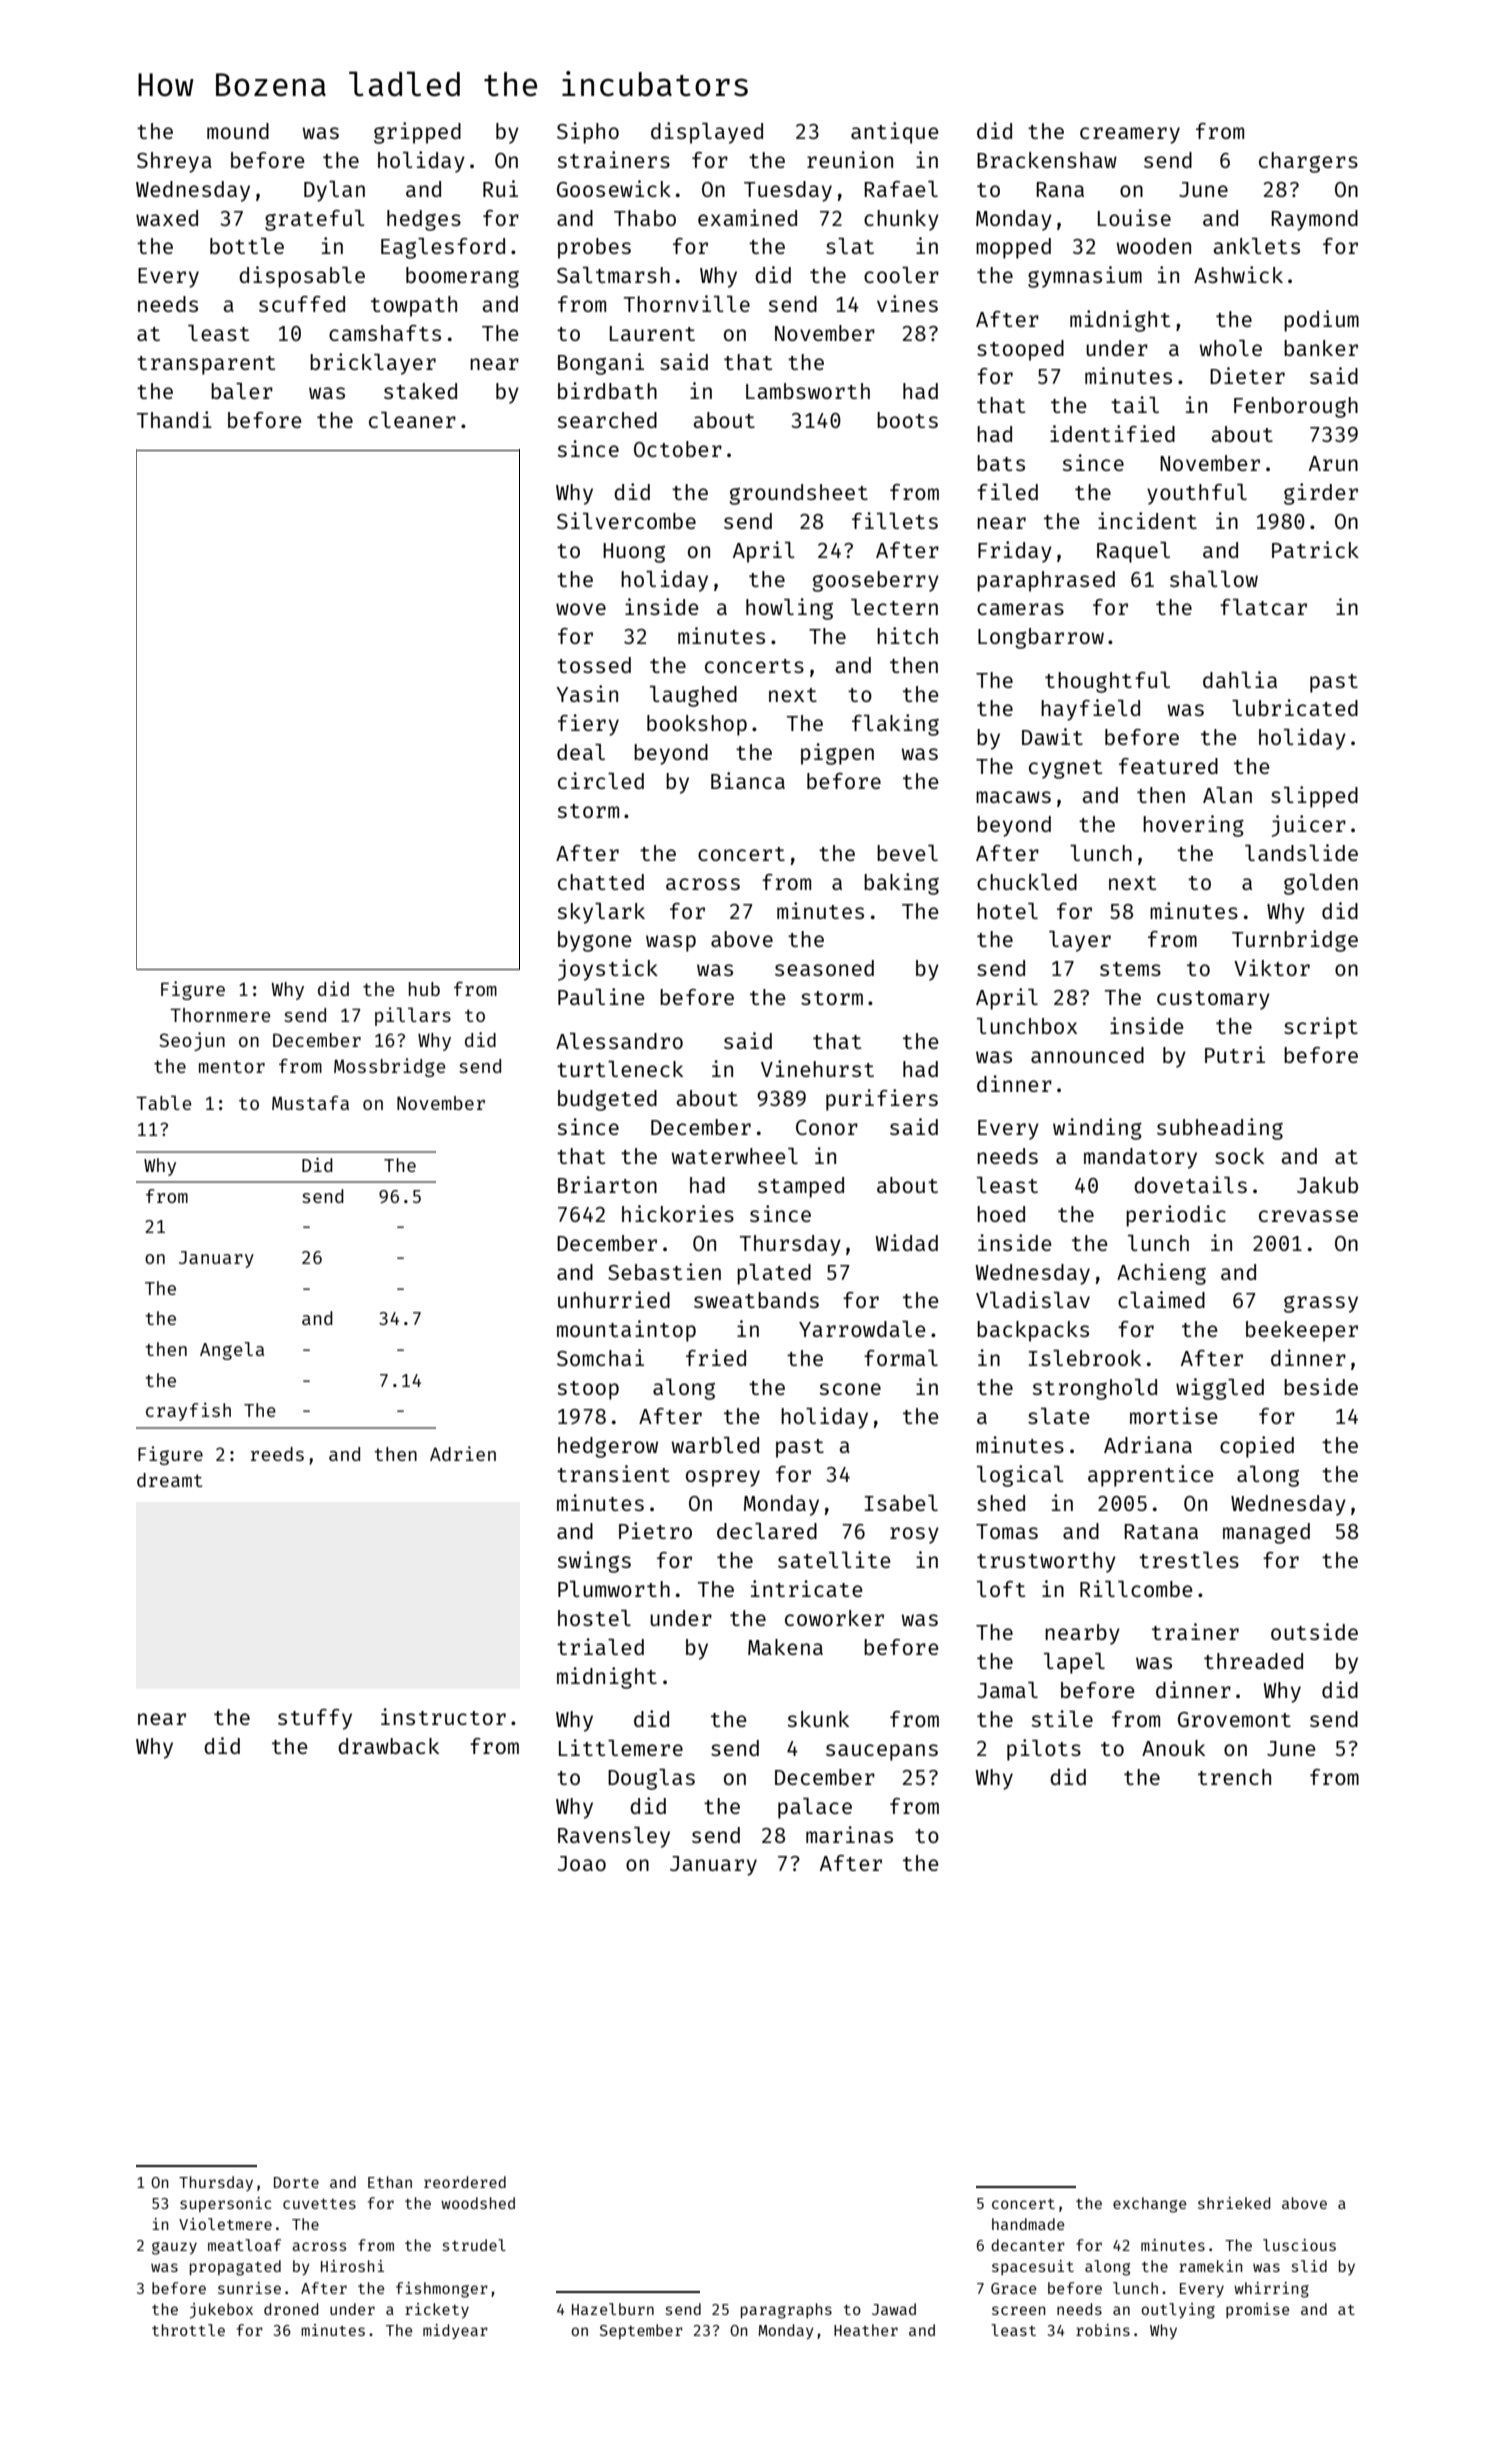 This screenshot has height=2464, width=1496. I want to click on September, so click(641, 2331).
